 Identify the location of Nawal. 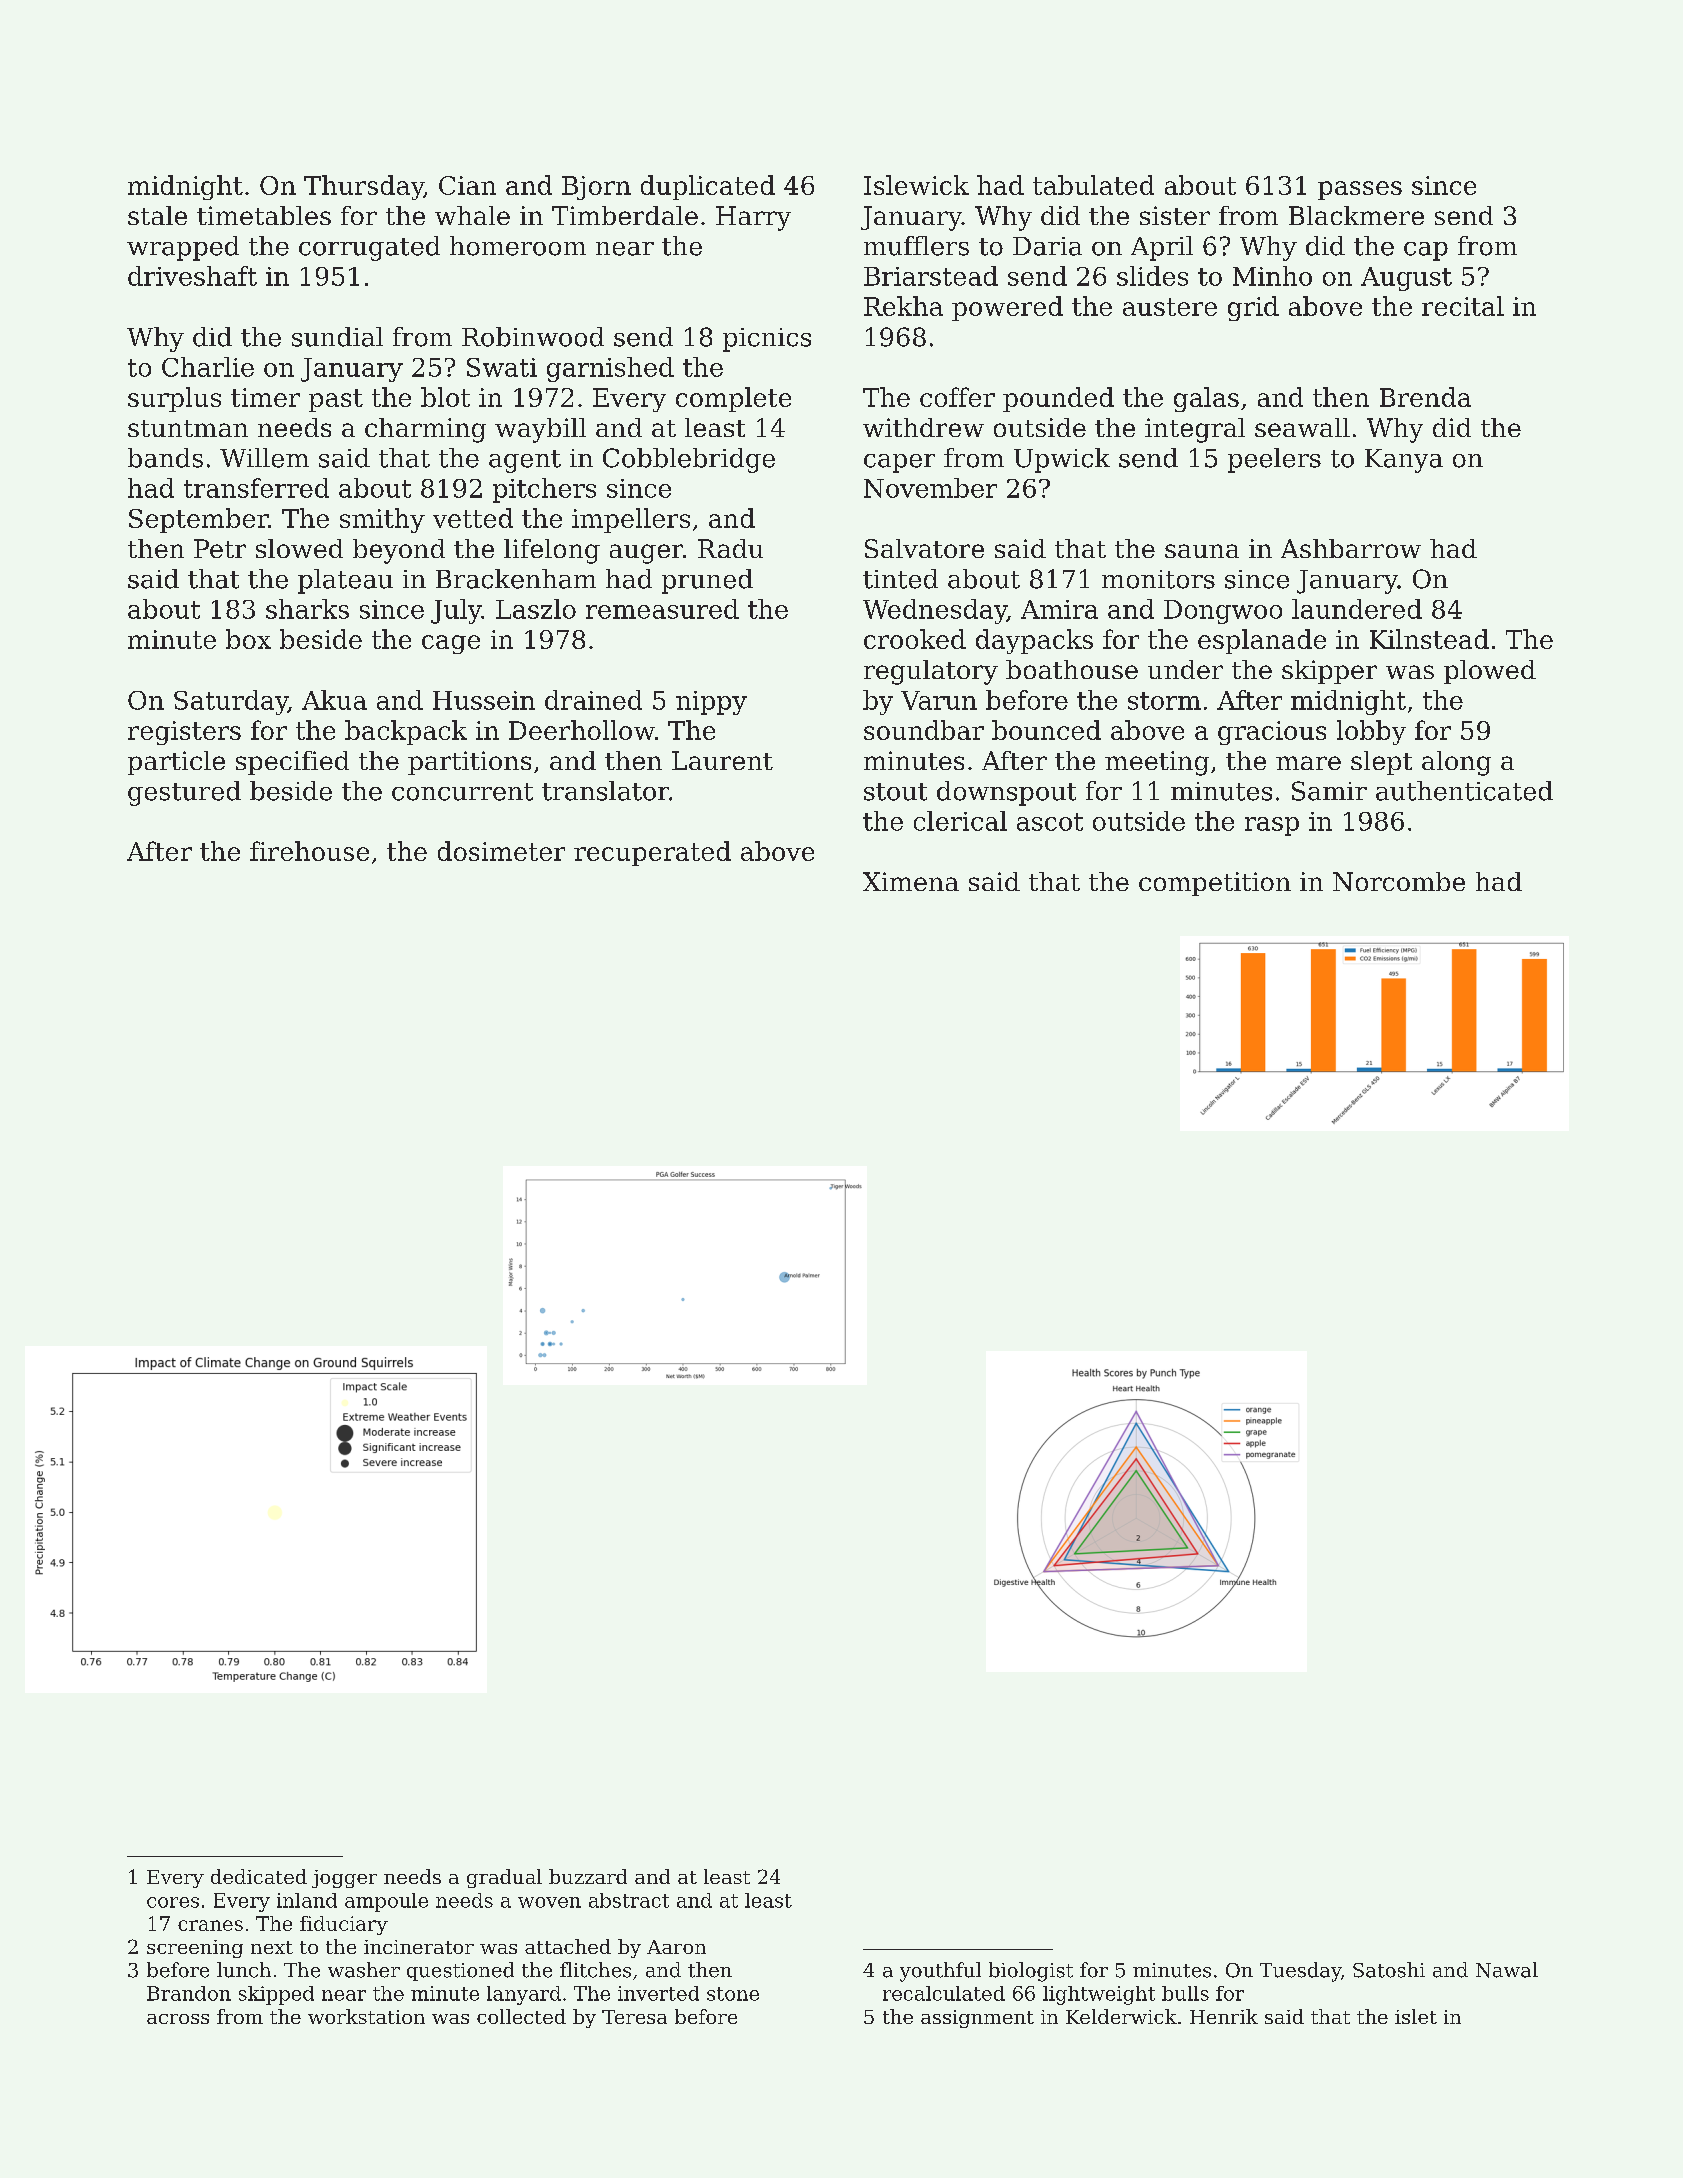
(1507, 1970).
